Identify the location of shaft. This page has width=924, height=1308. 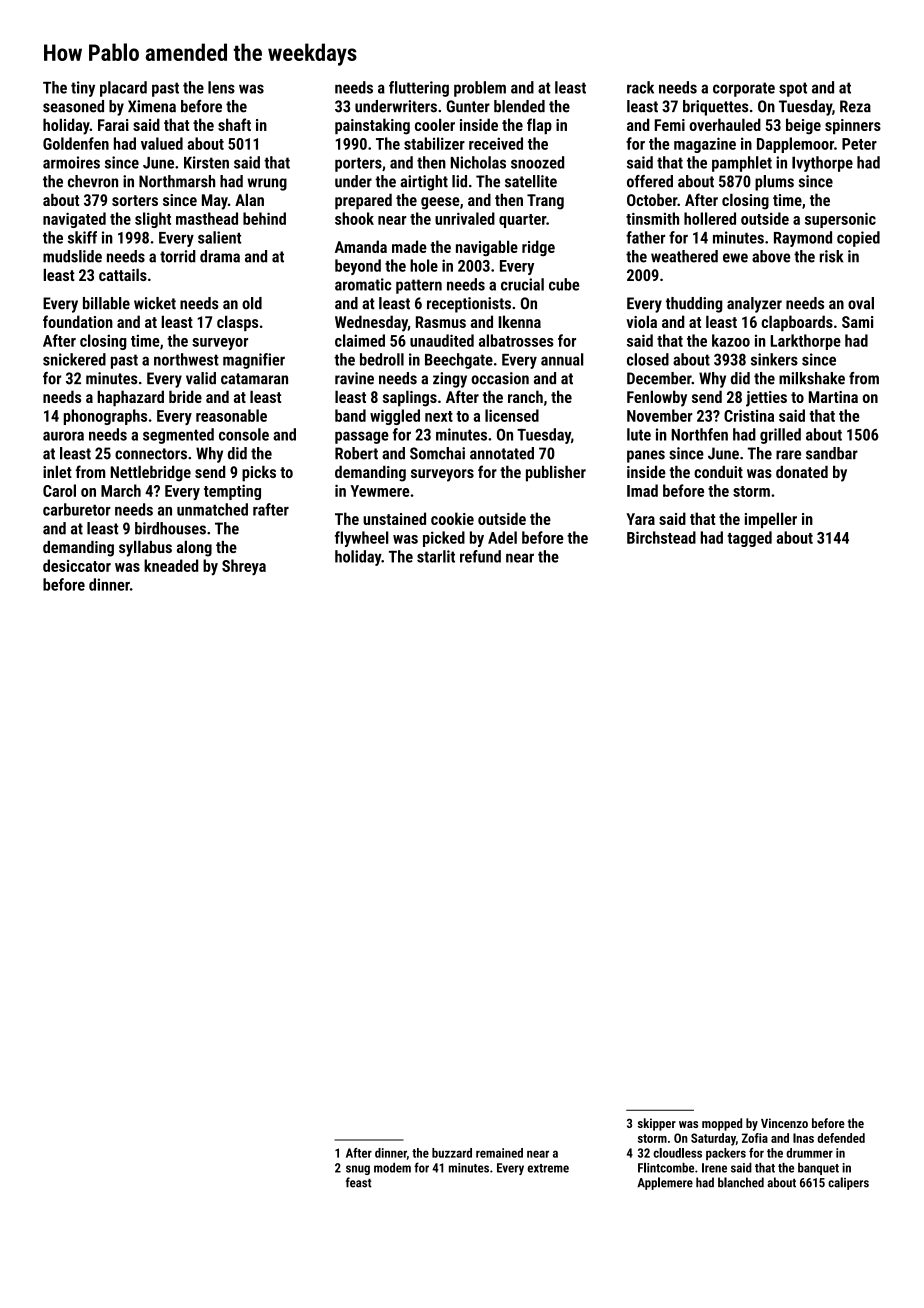
(234, 124).
